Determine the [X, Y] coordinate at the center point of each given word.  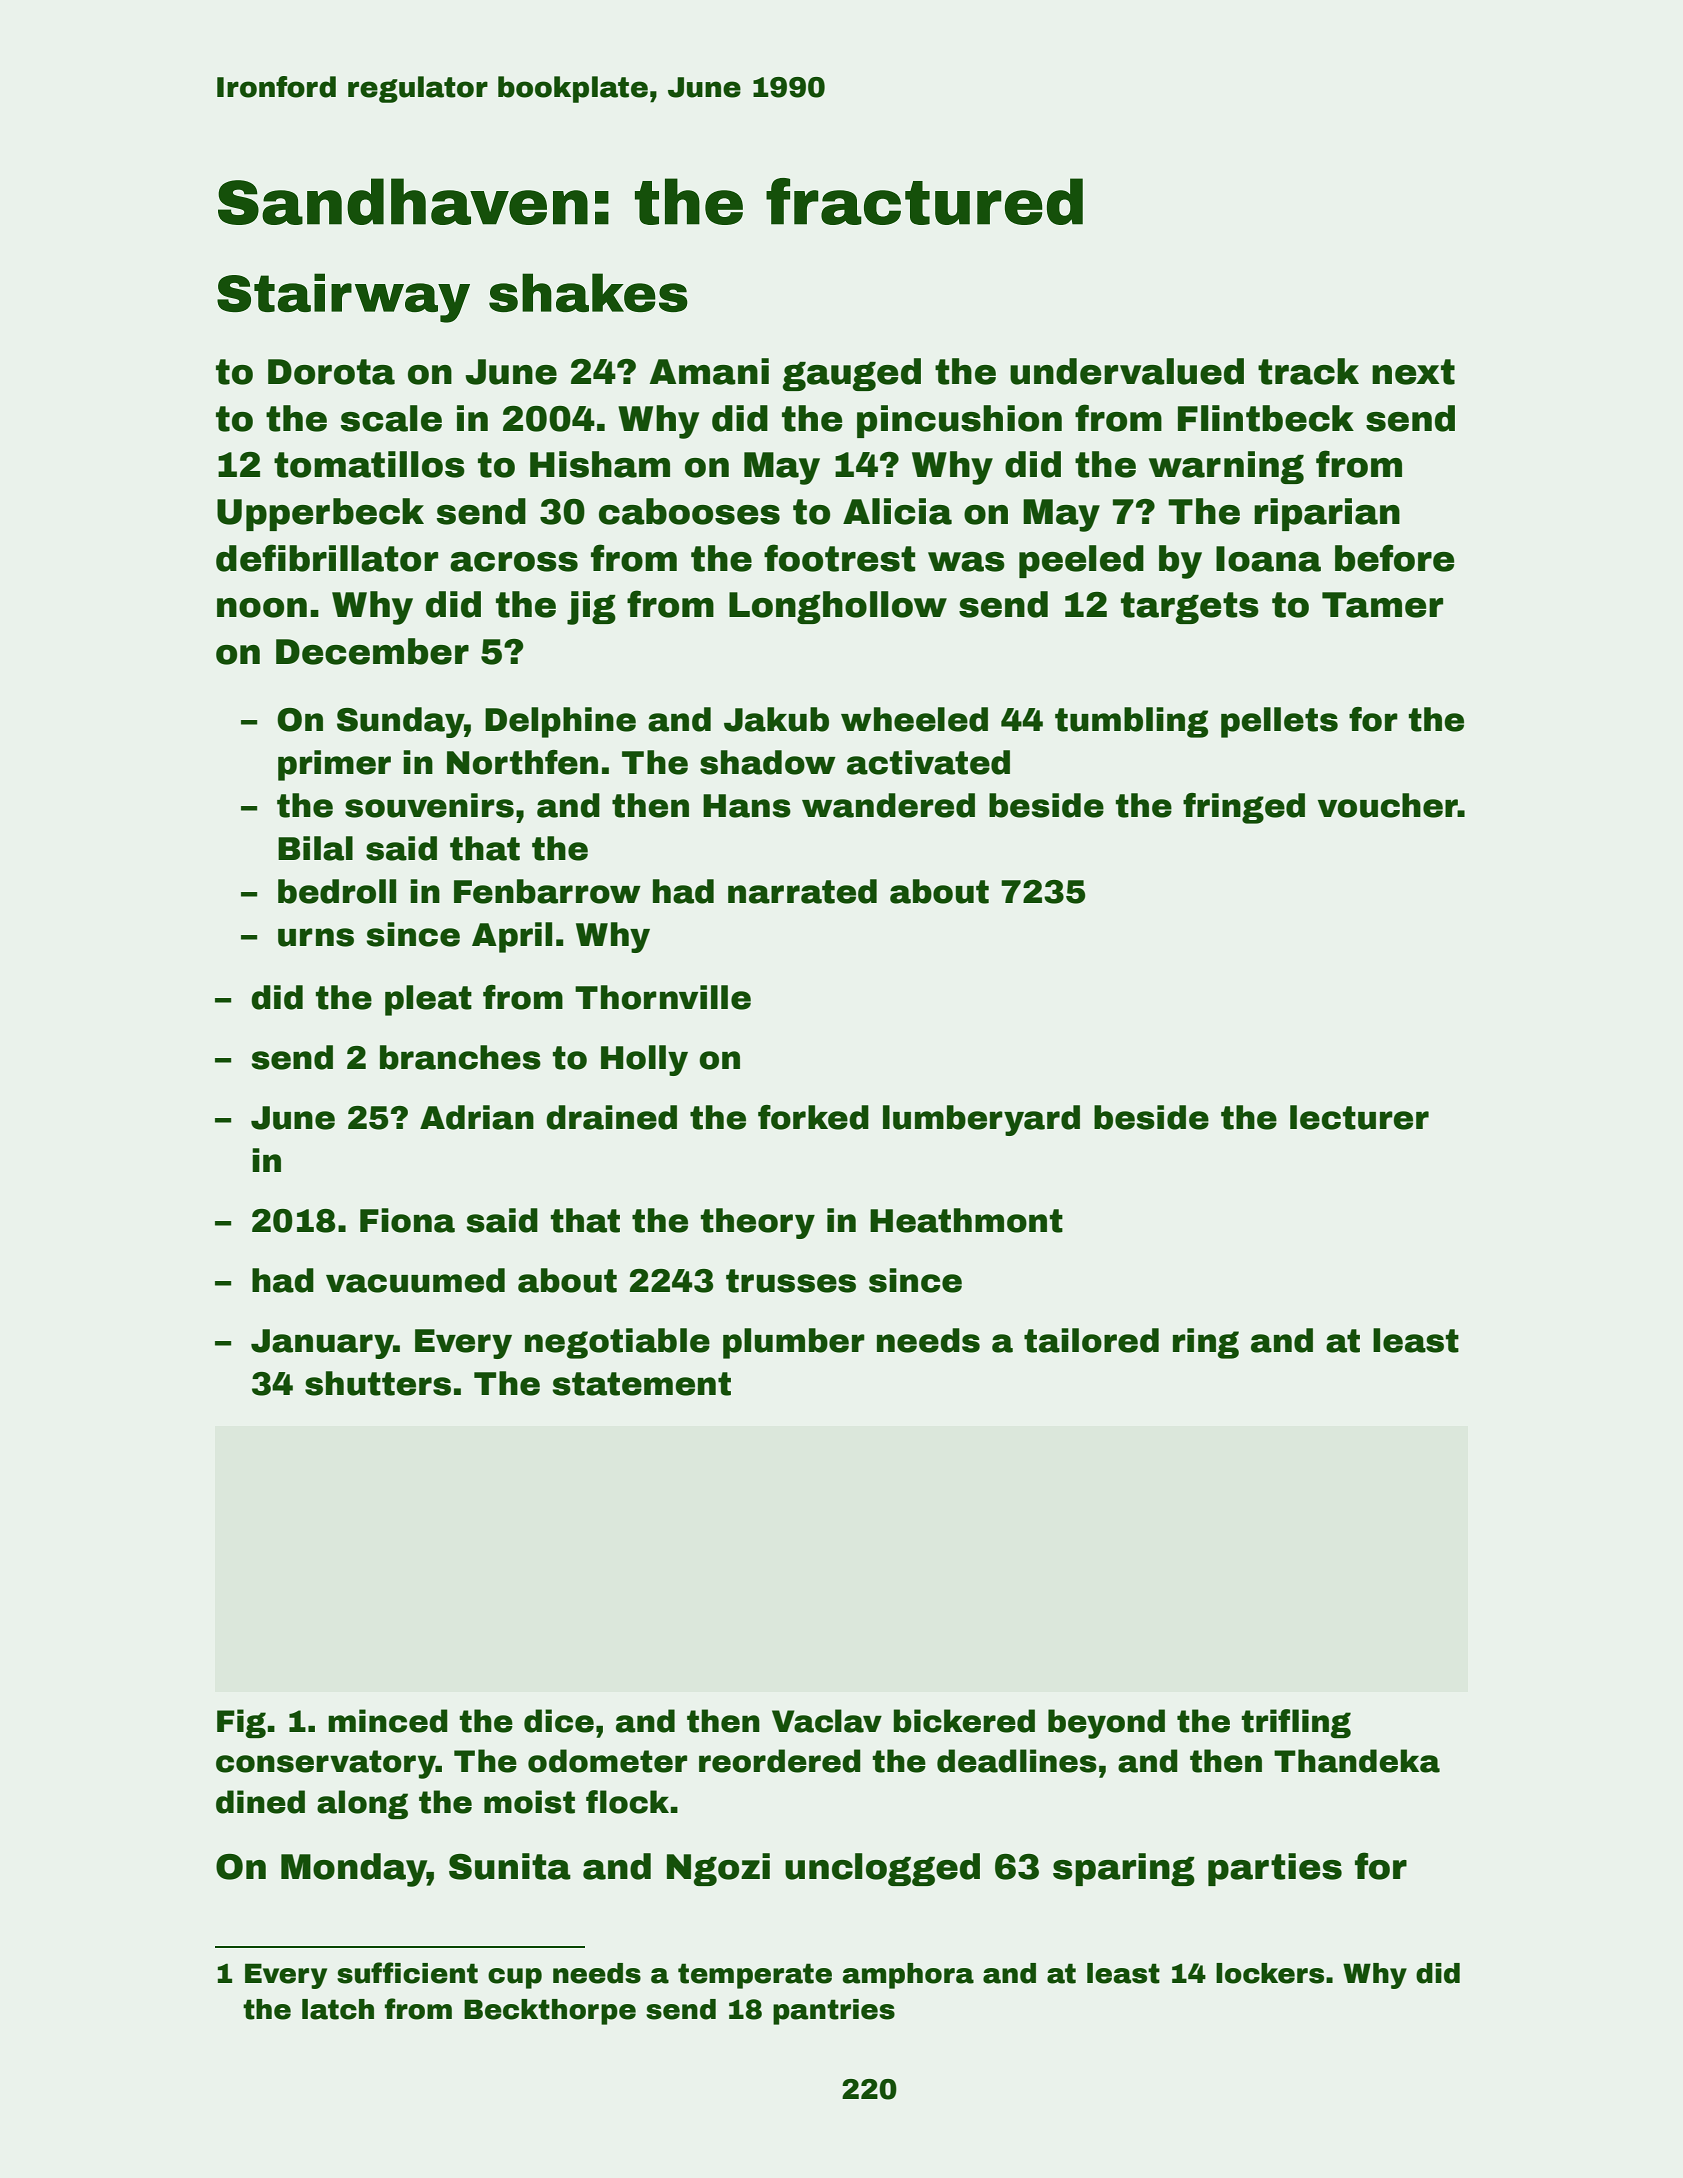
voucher [1388, 805]
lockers [1270, 1973]
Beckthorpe [550, 2012]
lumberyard [981, 1120]
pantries [834, 2012]
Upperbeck [320, 514]
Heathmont [966, 1220]
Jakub [776, 719]
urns [316, 937]
